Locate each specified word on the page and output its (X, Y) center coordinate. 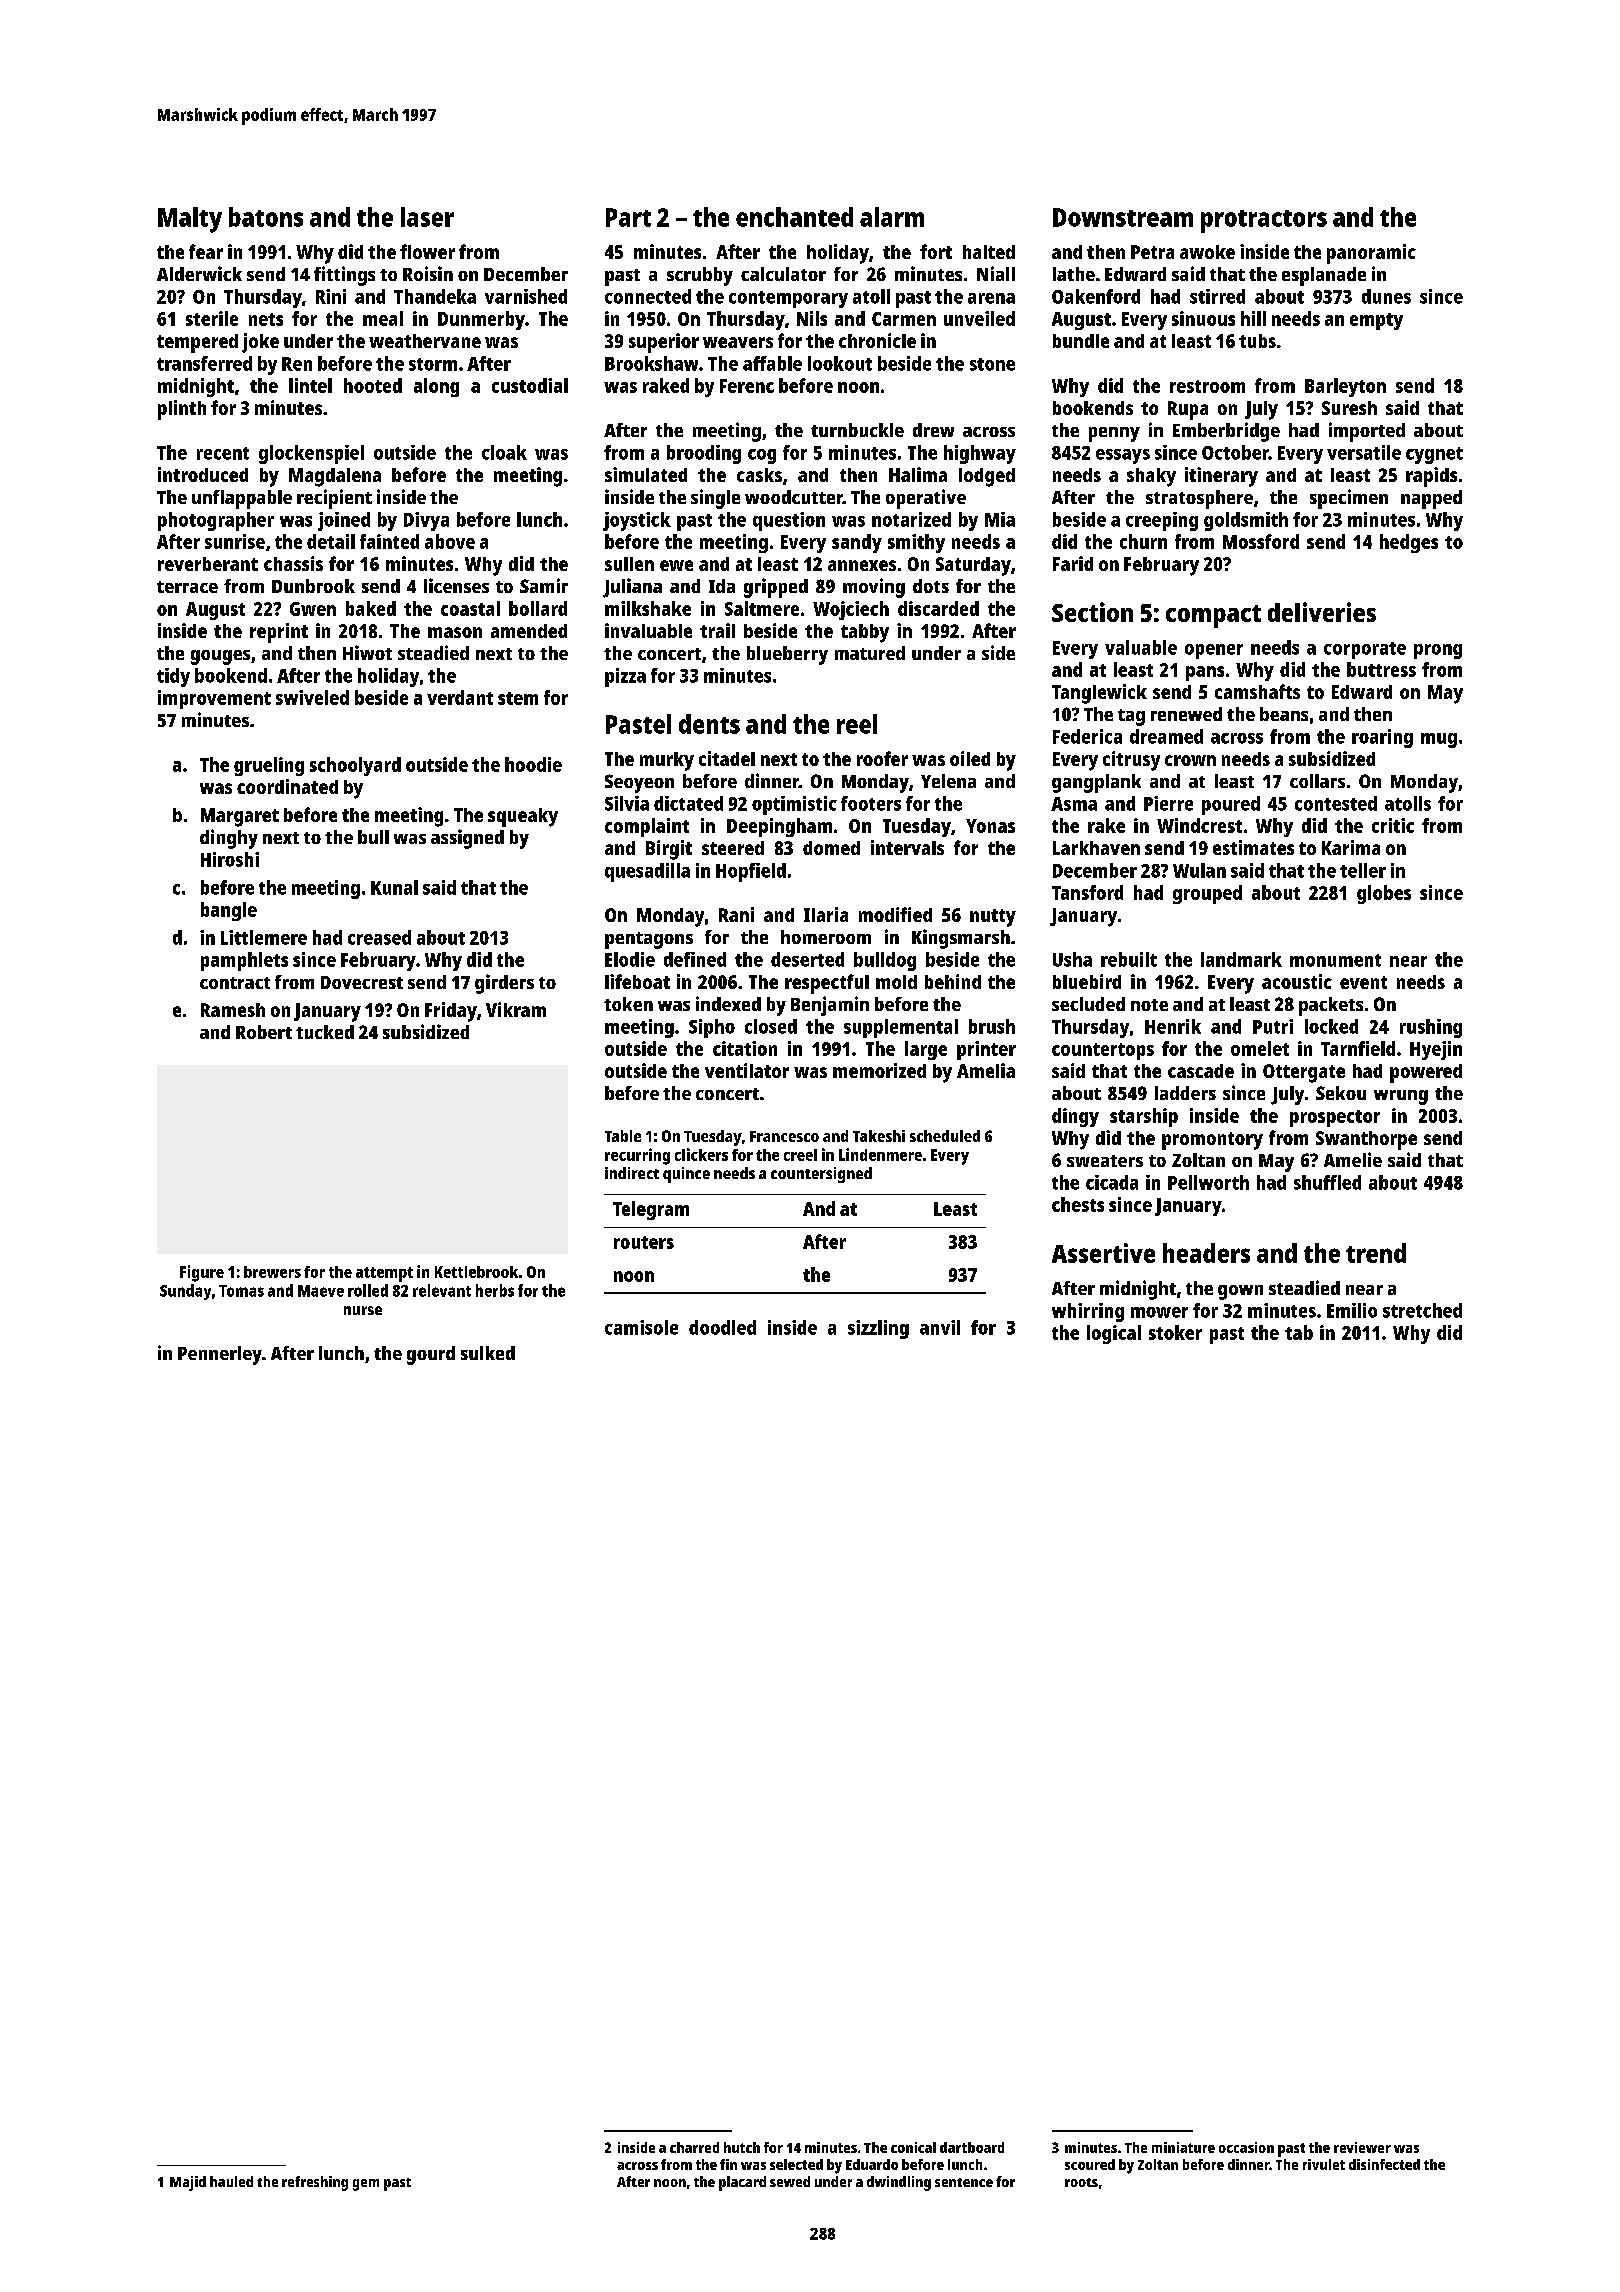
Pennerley (220, 1355)
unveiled (979, 318)
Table (623, 1136)
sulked (488, 1353)
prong (1438, 651)
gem (366, 2185)
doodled (722, 1327)
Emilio (1352, 1310)
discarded (938, 608)
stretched (1422, 1310)
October (1235, 452)
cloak (504, 452)
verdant (460, 697)
